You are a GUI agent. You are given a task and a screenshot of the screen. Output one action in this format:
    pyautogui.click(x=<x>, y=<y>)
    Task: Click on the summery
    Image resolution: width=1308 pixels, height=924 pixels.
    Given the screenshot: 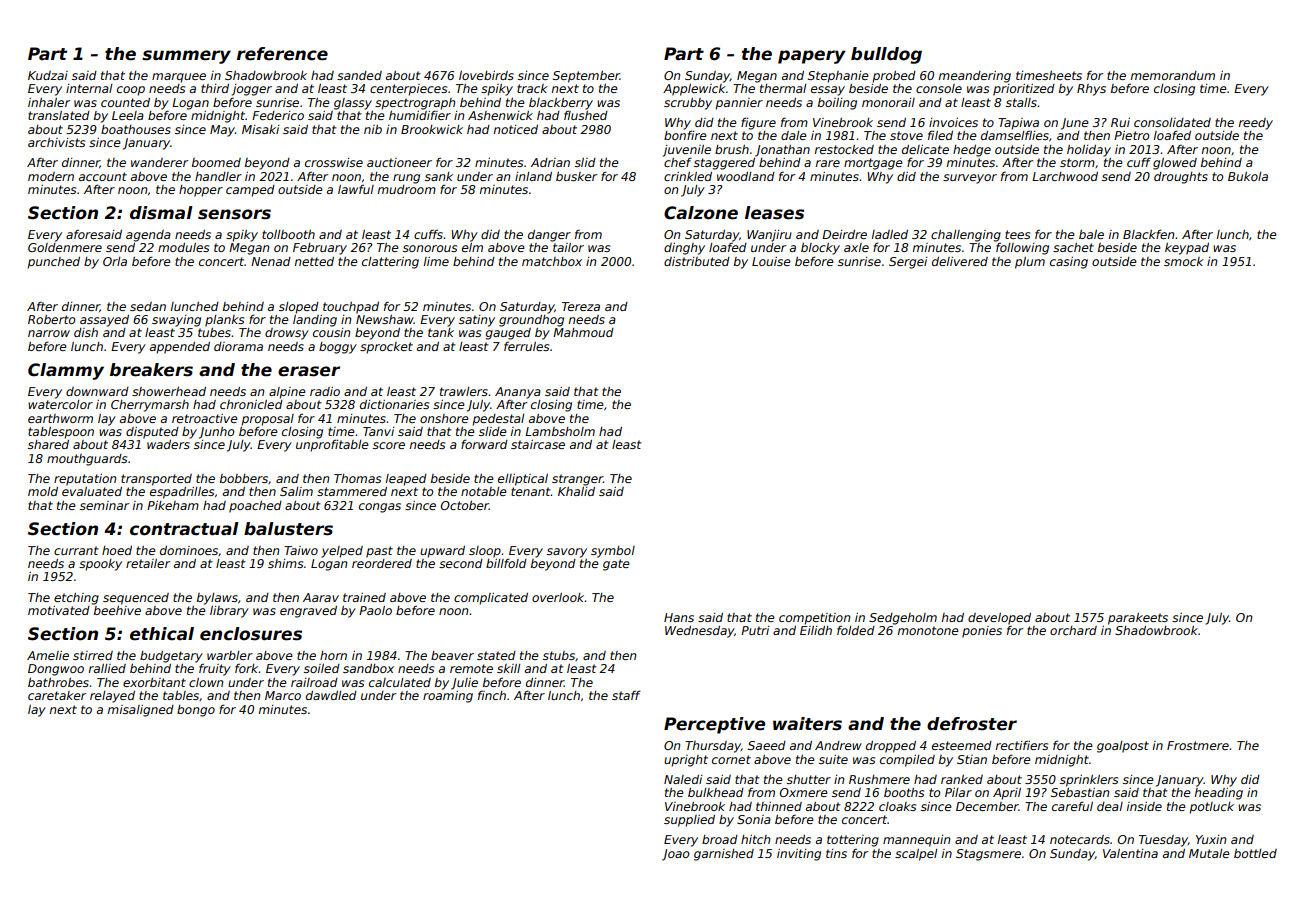 What is the action you would take?
    pyautogui.click(x=186, y=57)
